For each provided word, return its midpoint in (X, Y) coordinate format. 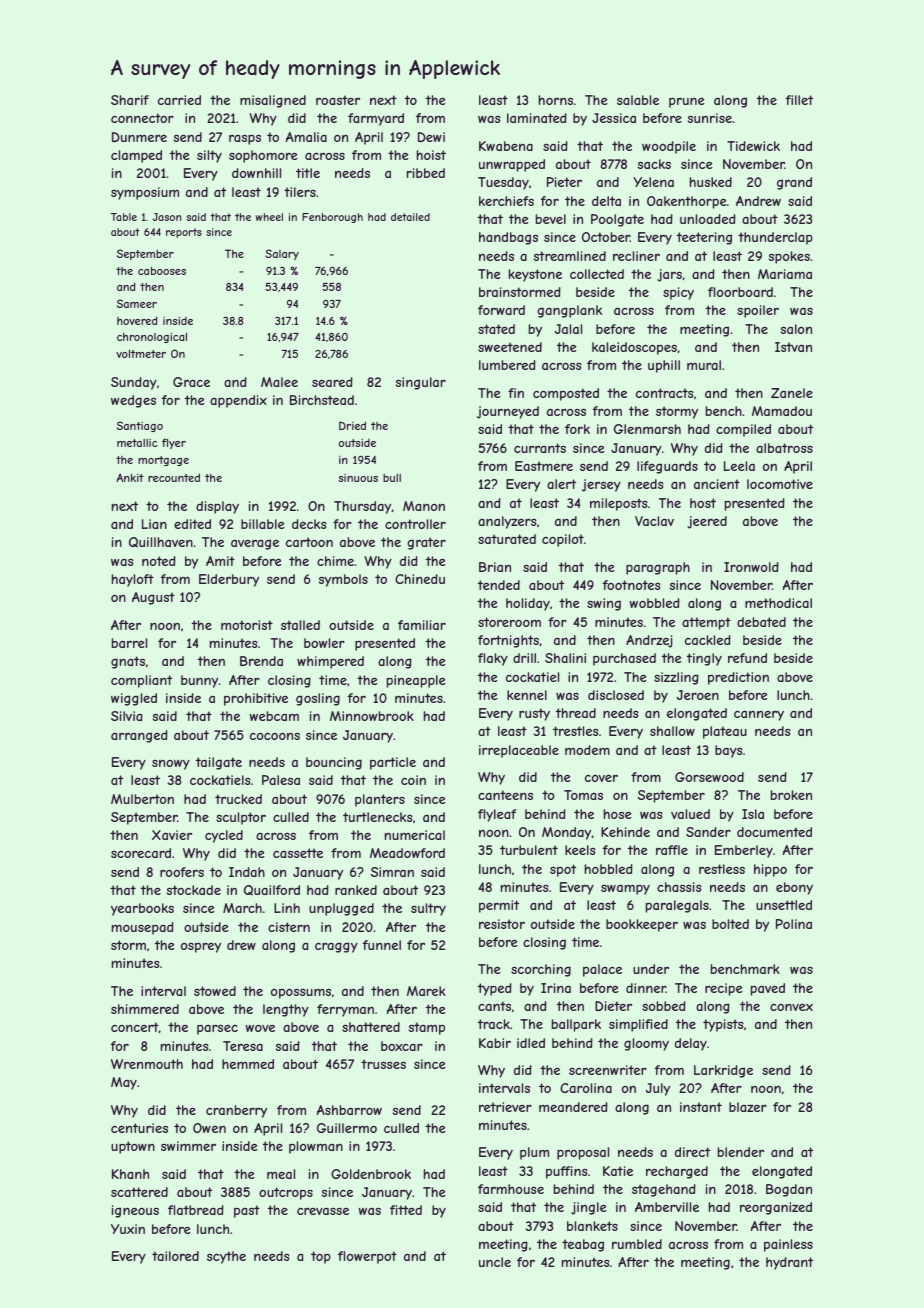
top (321, 1257)
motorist (247, 625)
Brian (495, 567)
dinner (646, 988)
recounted (174, 477)
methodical (778, 603)
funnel (382, 945)
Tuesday (503, 183)
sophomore (263, 156)
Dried (352, 425)
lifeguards (667, 467)
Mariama (785, 274)
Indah (247, 872)
